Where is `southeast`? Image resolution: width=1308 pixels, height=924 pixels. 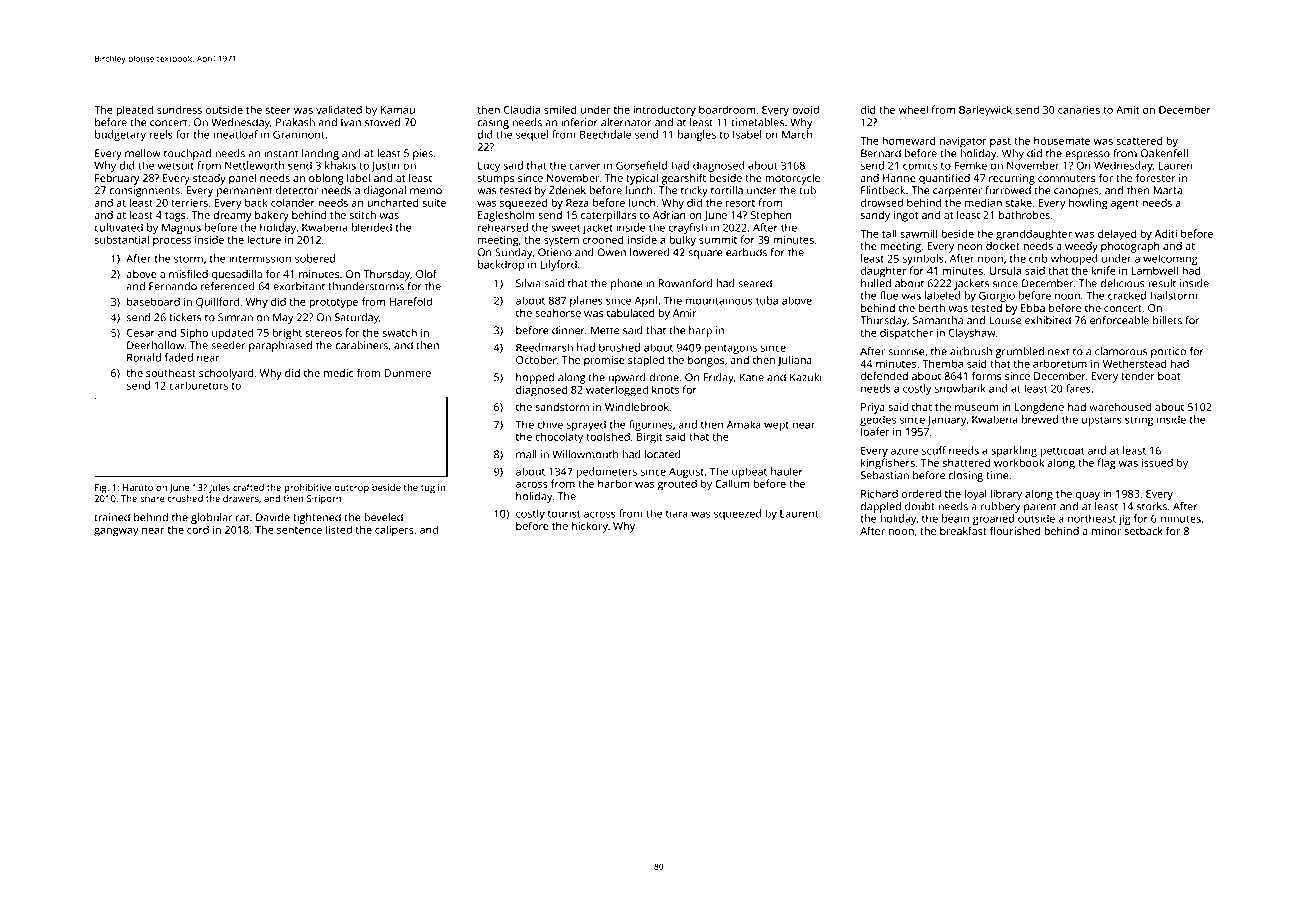 southeast is located at coordinates (171, 373).
